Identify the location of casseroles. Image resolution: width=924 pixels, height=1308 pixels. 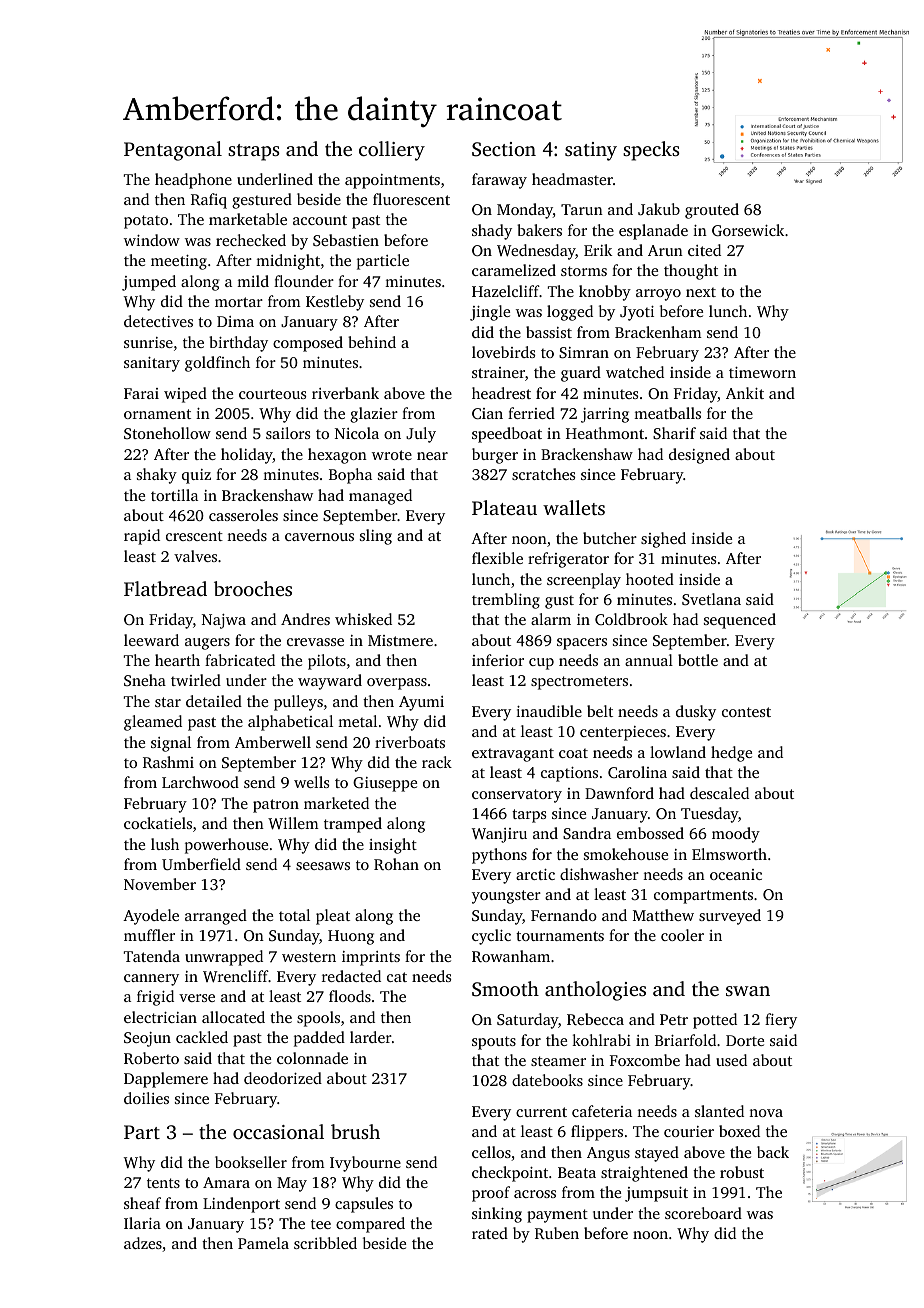
(243, 515).
